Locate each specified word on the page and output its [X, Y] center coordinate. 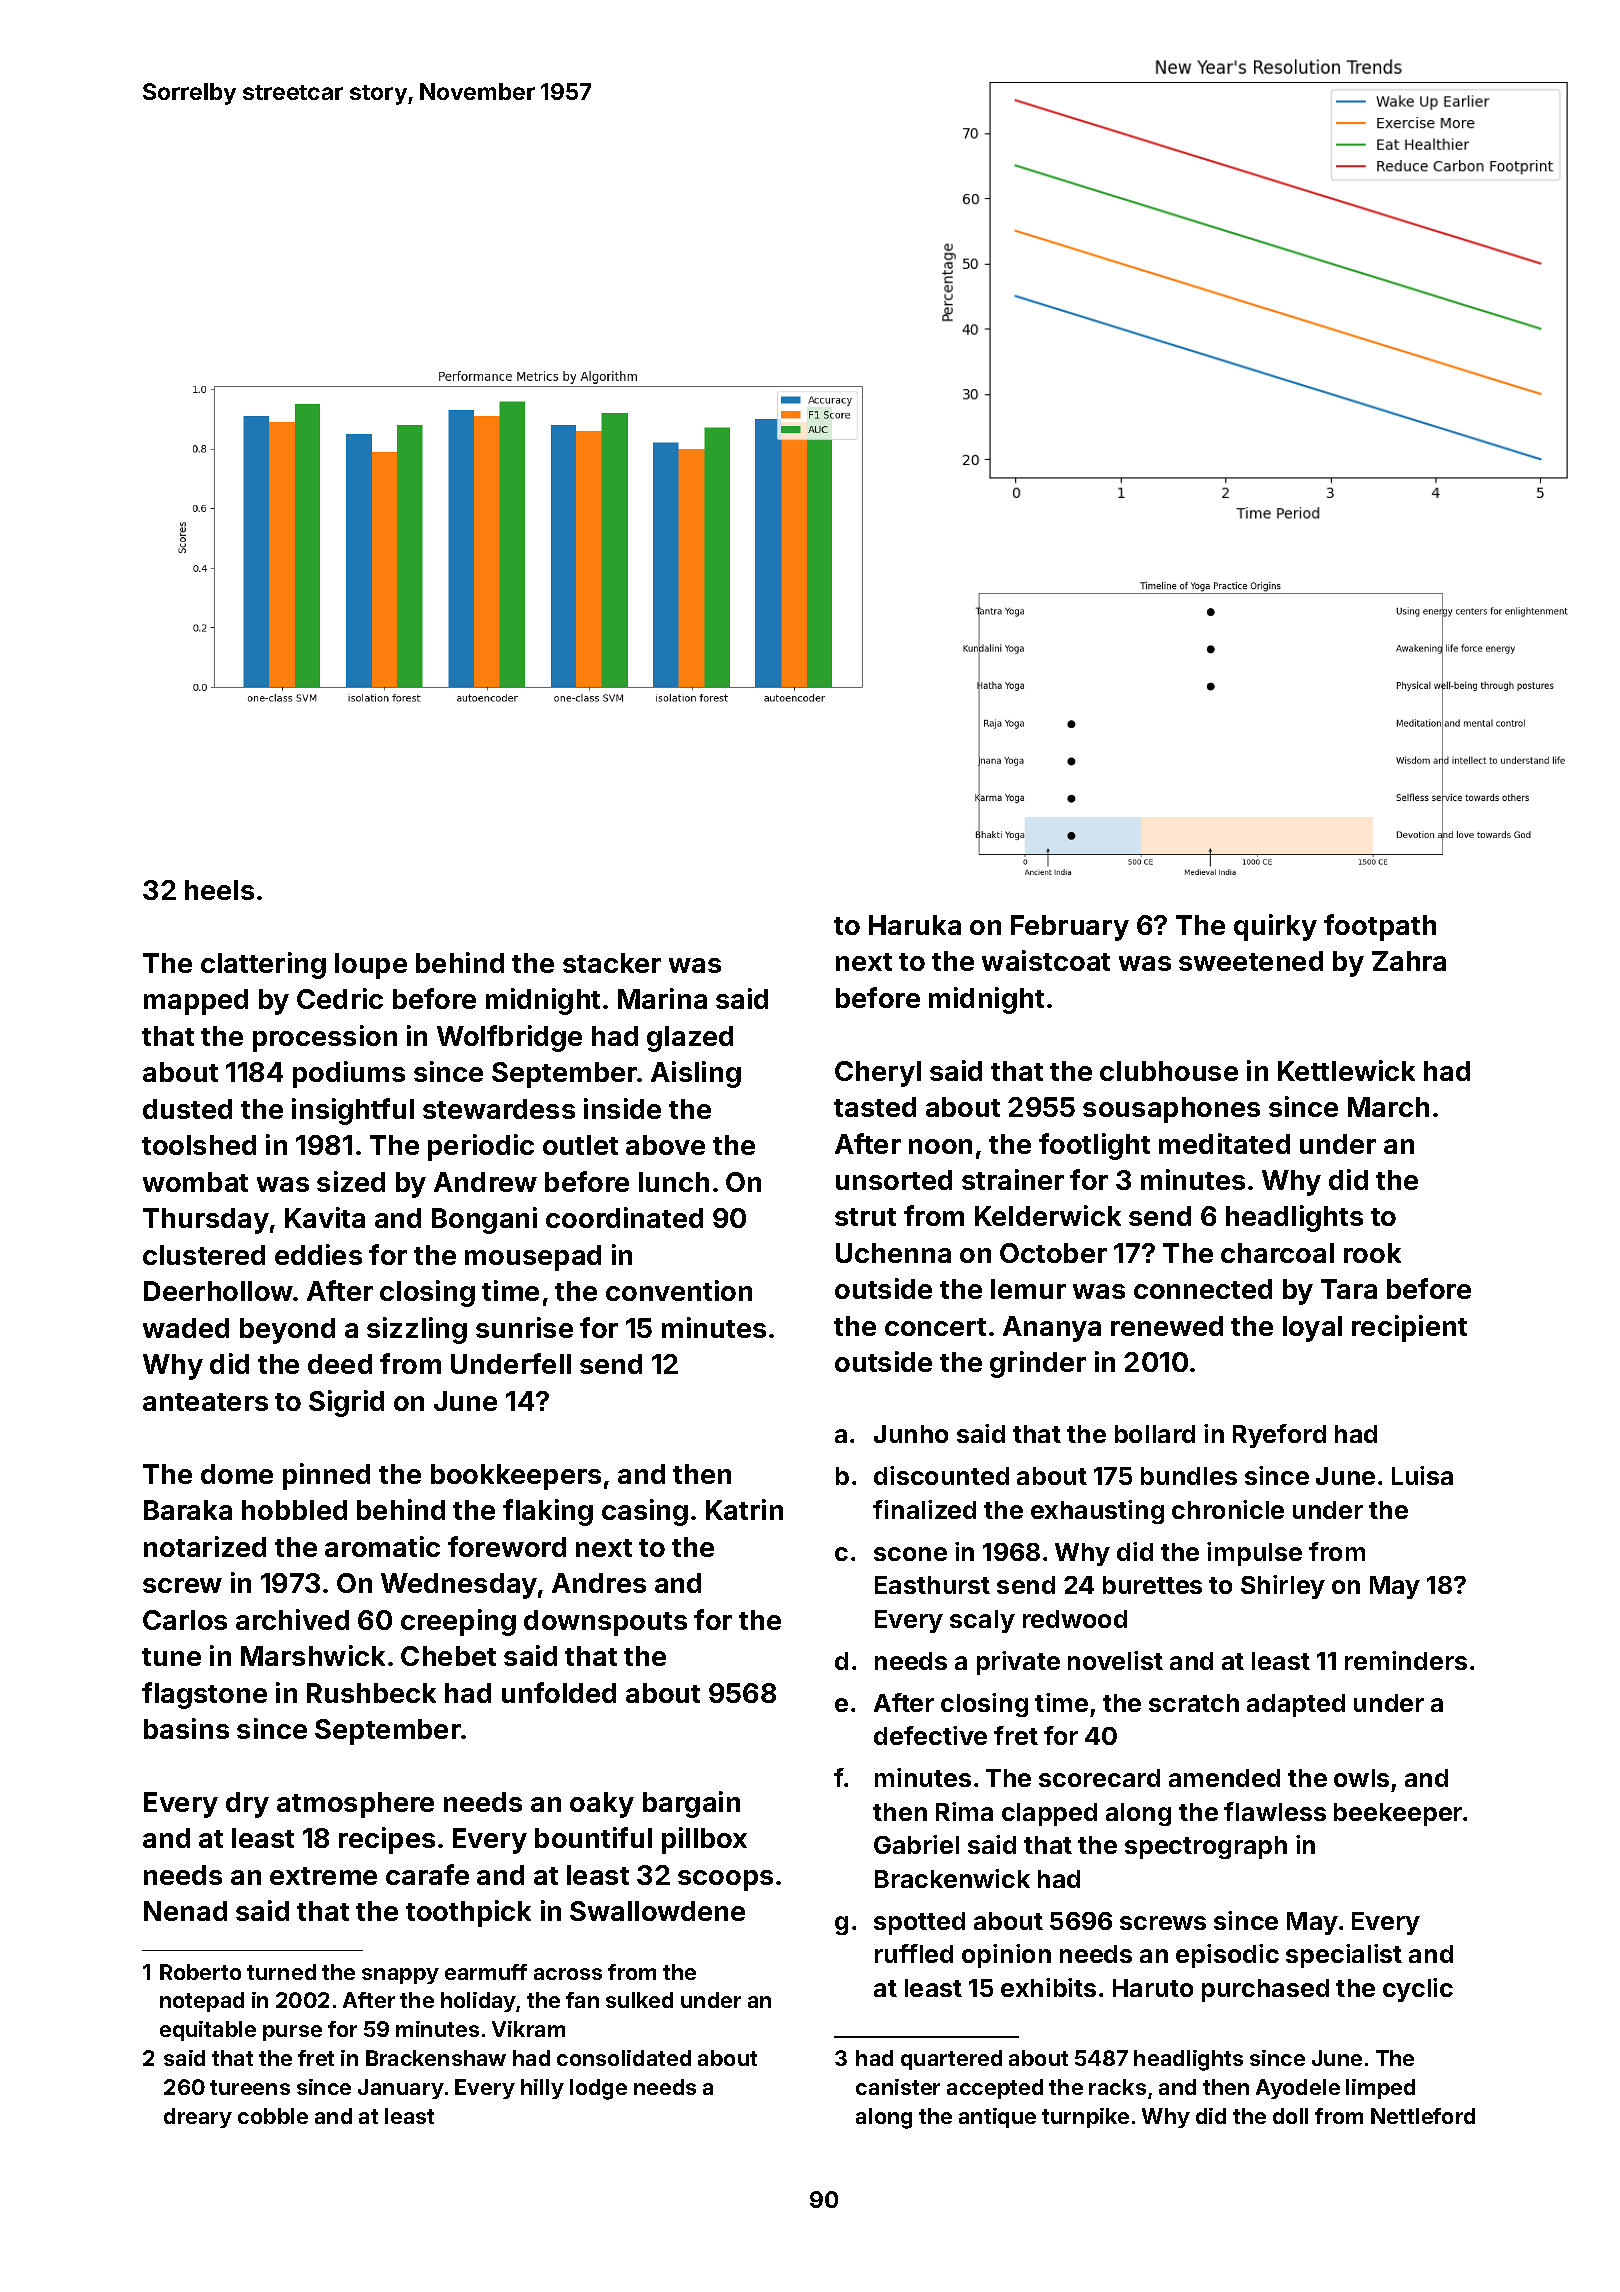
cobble [273, 2116]
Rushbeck [371, 1693]
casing [645, 1512]
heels [219, 890]
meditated [1224, 1143]
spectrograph [1206, 1847]
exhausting [1097, 1512]
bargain [691, 1804]
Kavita [325, 1217]
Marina [662, 998]
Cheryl [878, 1074]
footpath [1380, 927]
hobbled [294, 1510]
